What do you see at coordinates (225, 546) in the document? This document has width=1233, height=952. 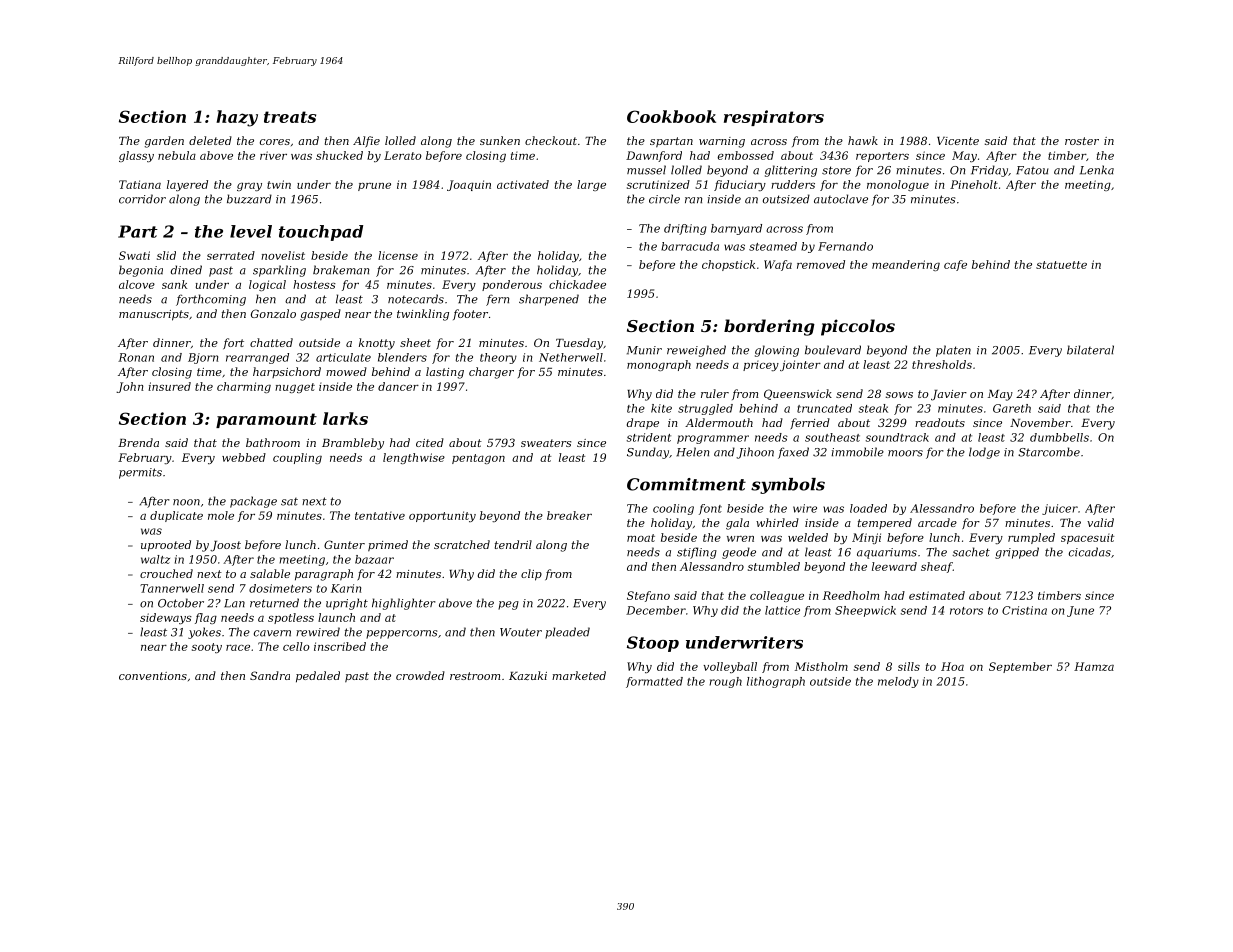 I see `Joost` at bounding box center [225, 546].
